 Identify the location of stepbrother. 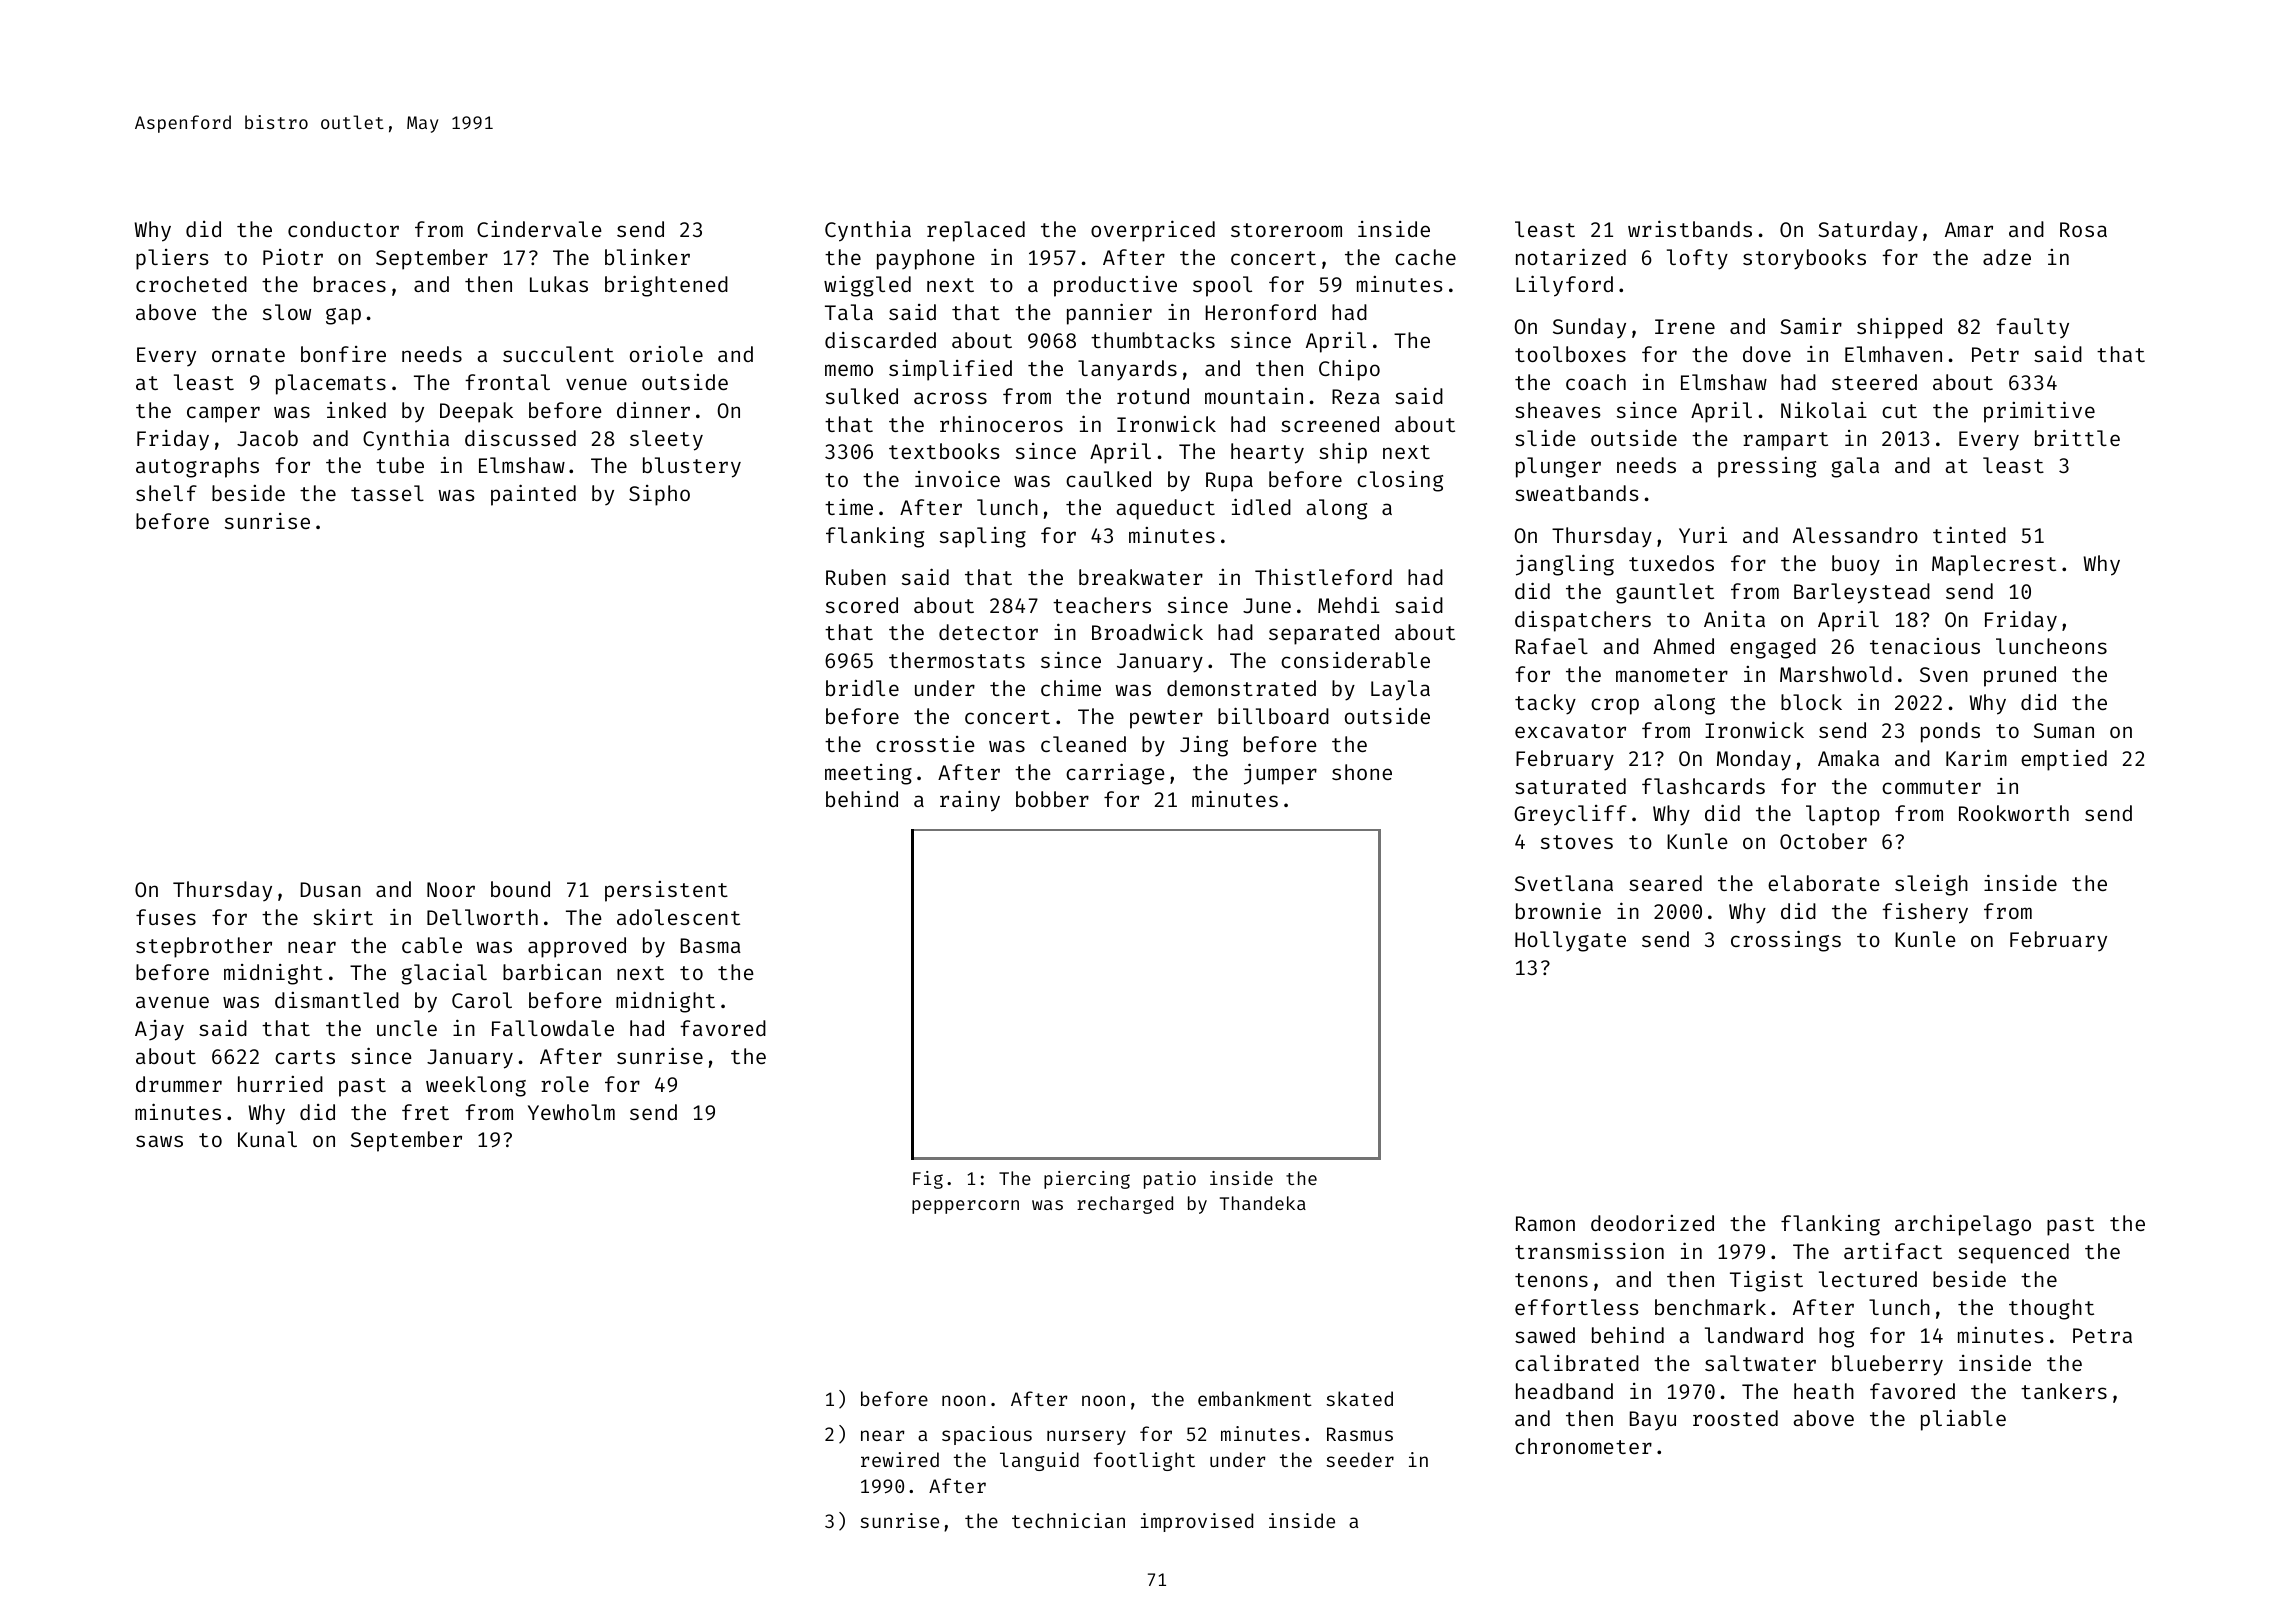
(204, 947).
